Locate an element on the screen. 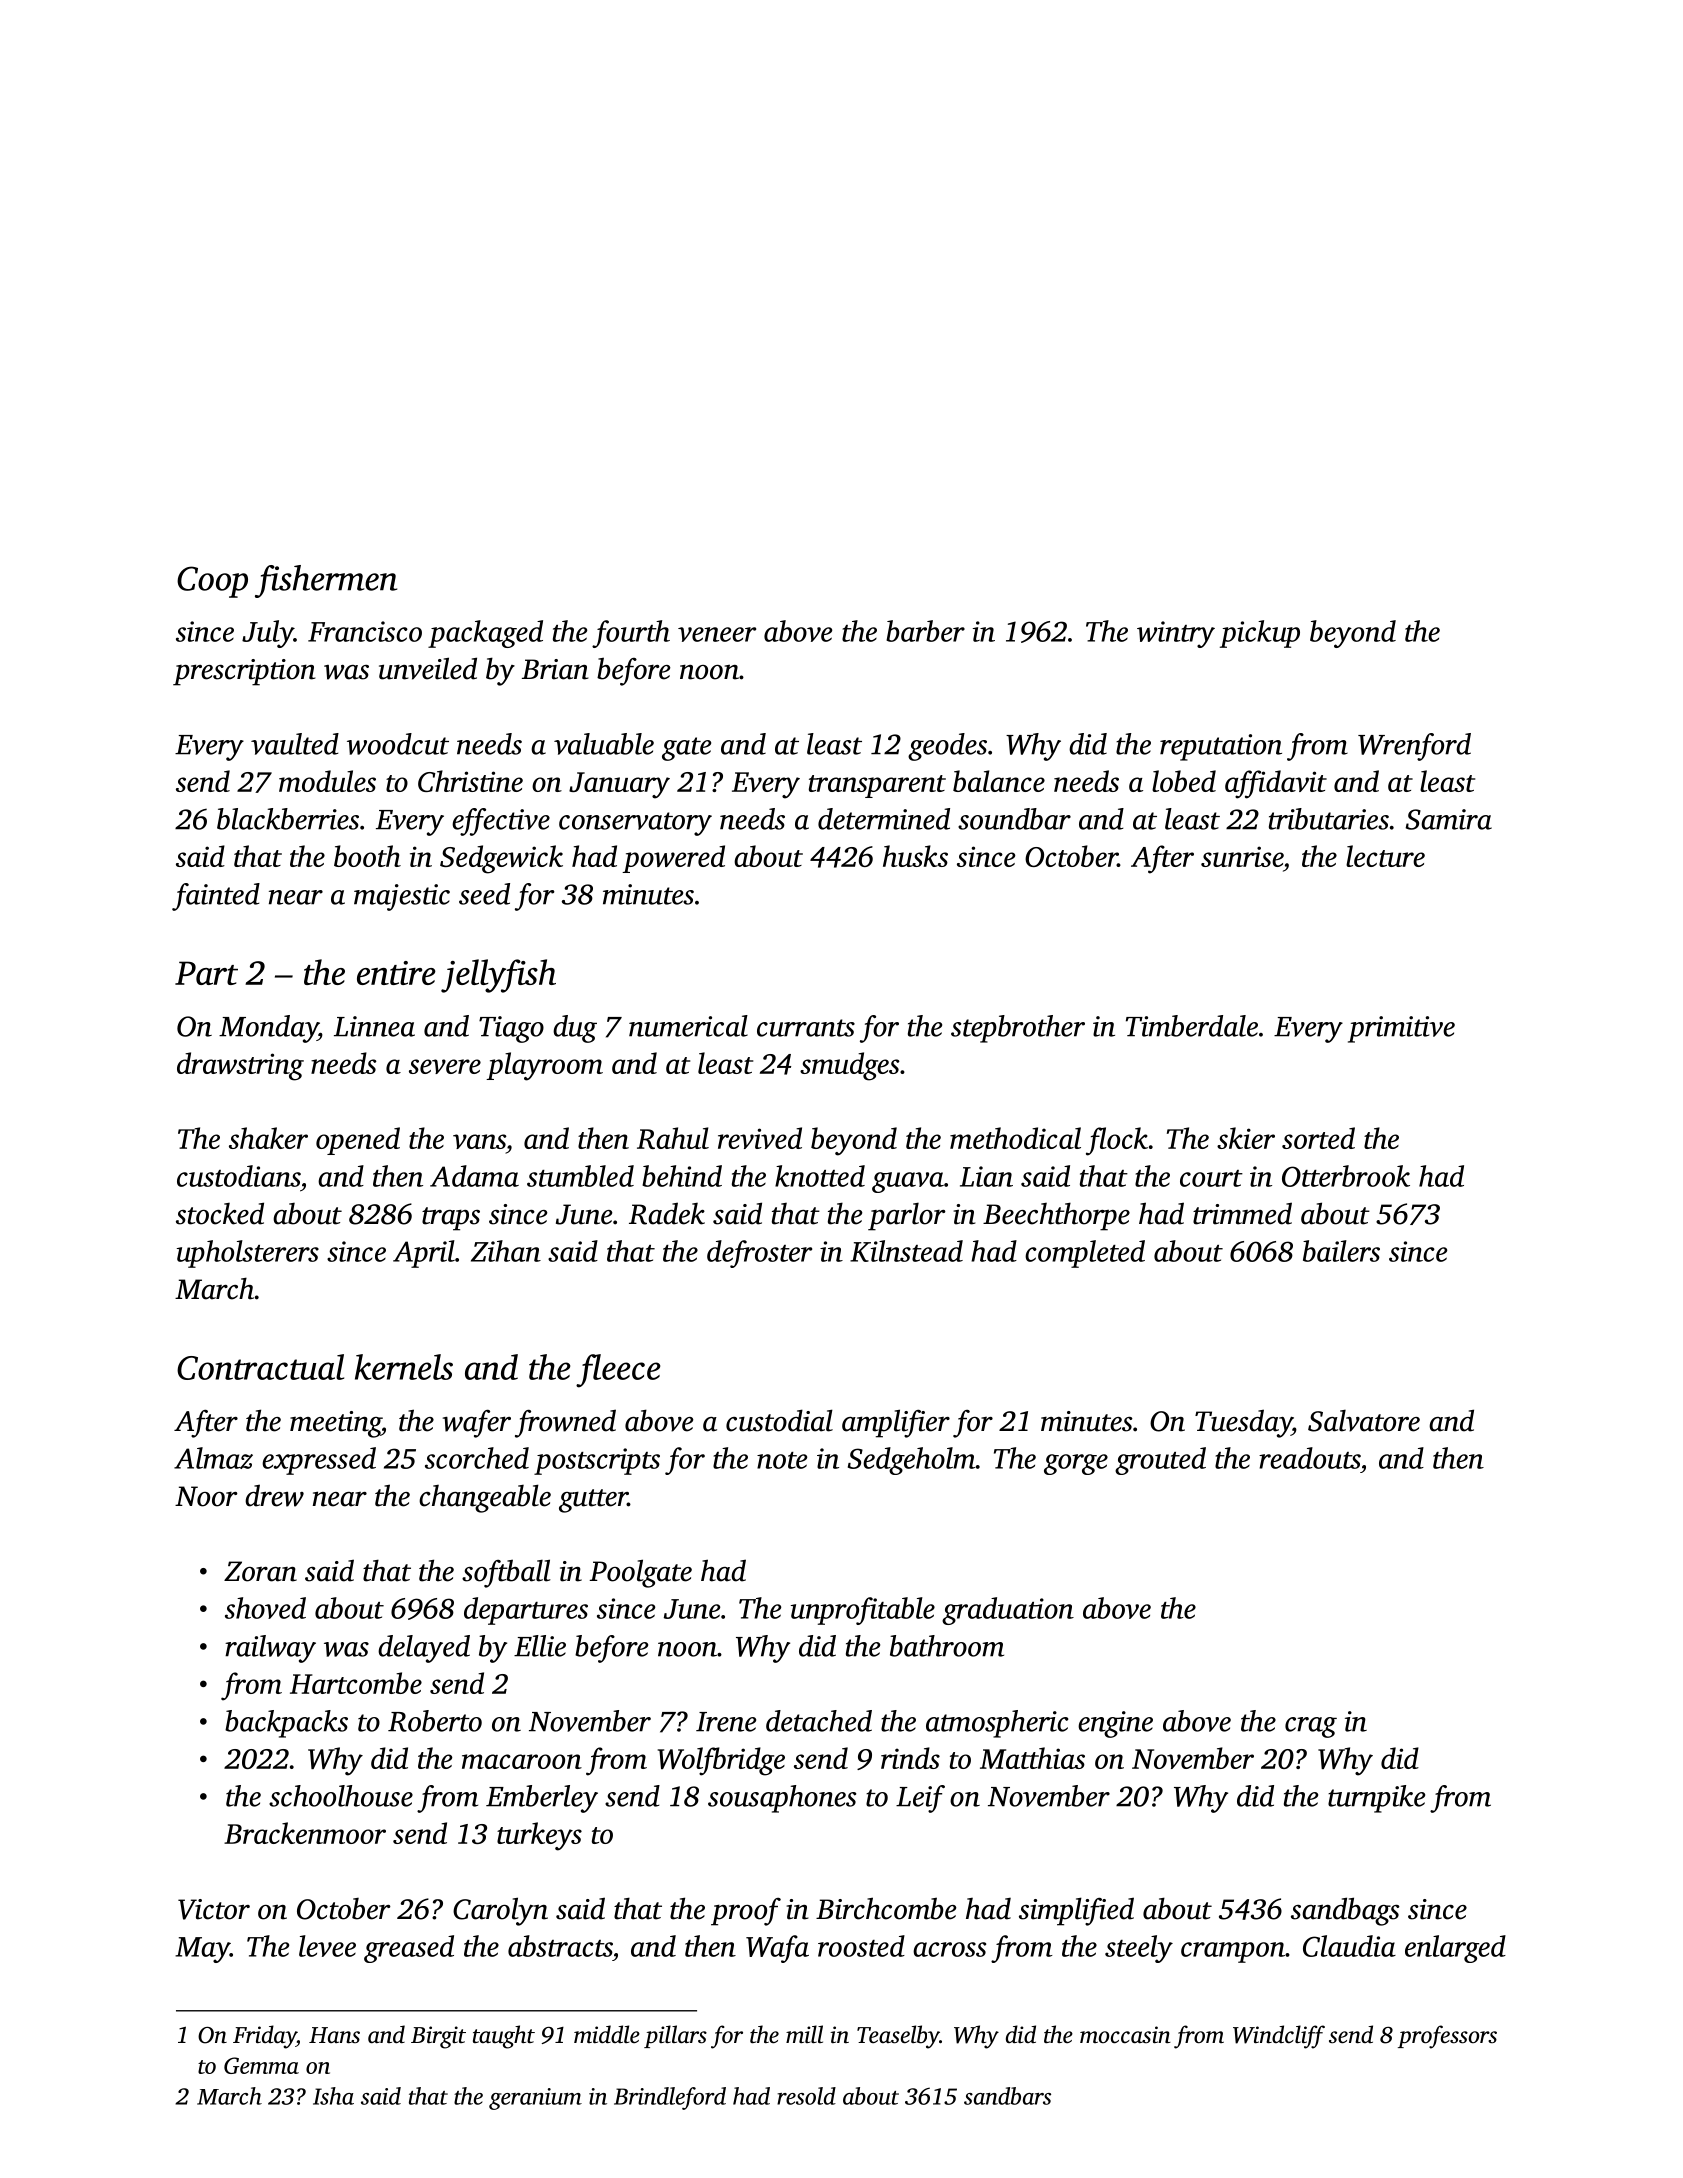 This screenshot has width=1683, height=2178. readouts is located at coordinates (1309, 1458).
